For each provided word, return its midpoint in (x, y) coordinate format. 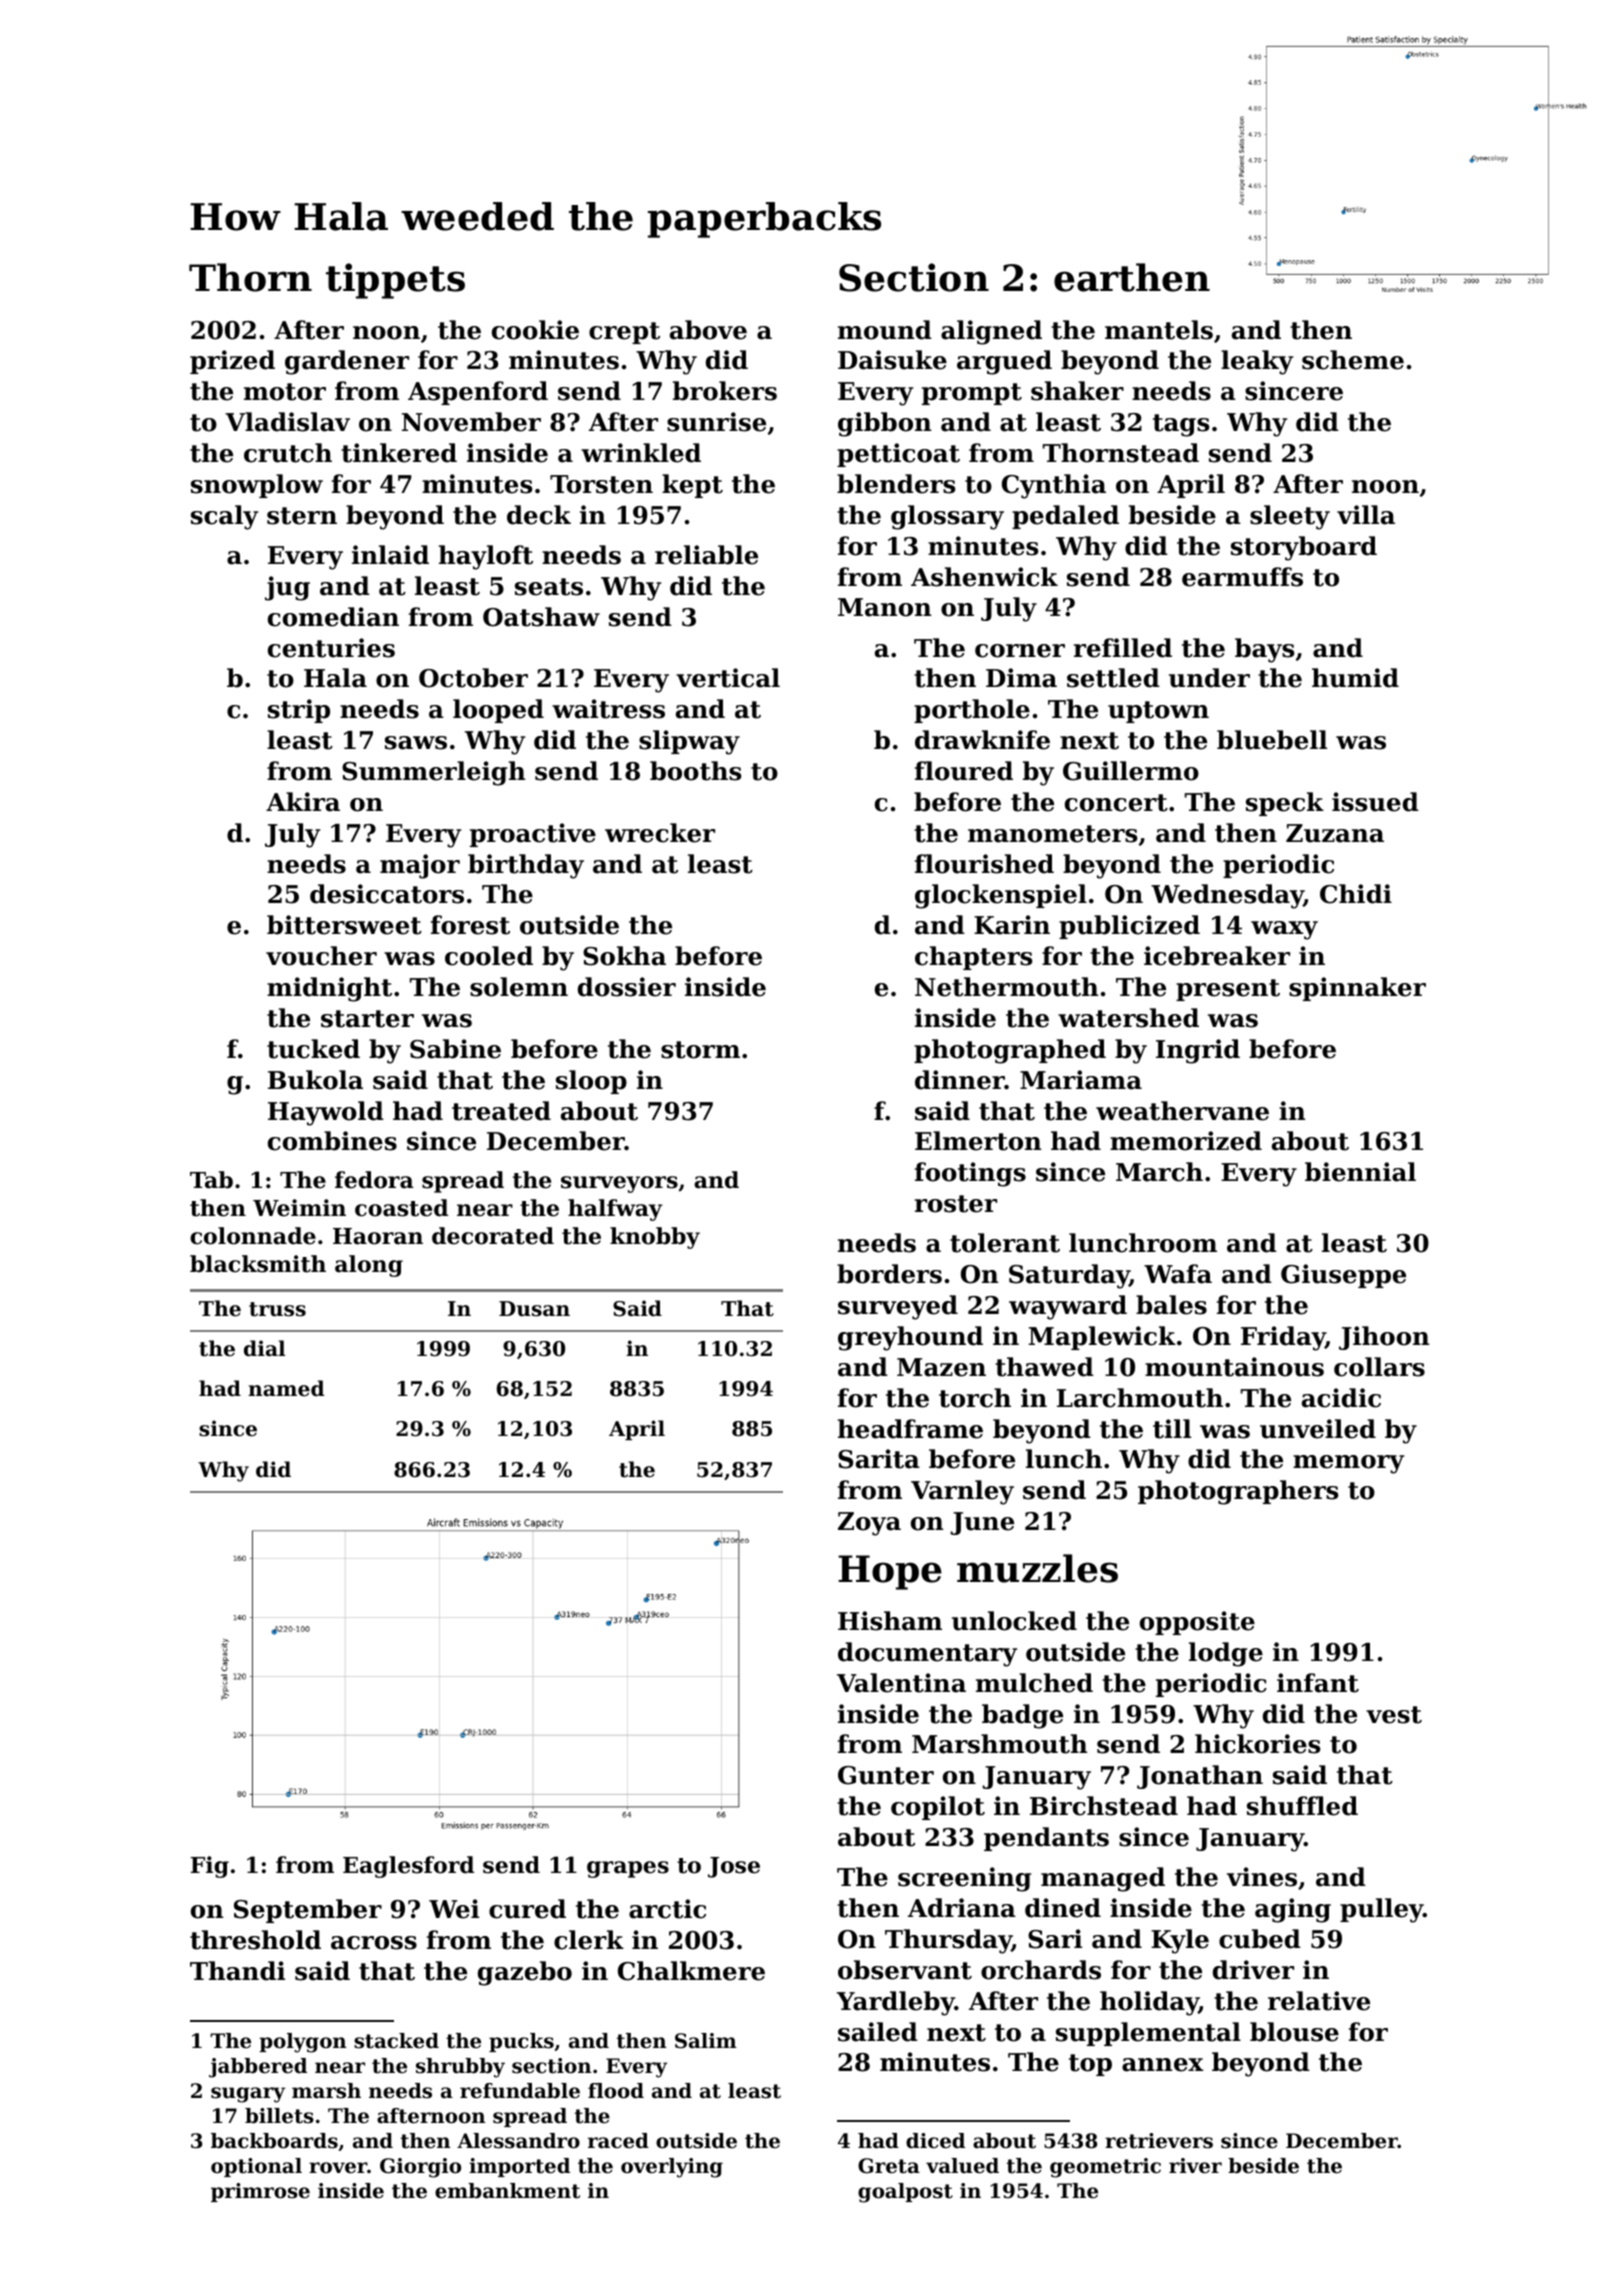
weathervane (1182, 1111)
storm (700, 1050)
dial (264, 1348)
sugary (248, 2095)
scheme (1353, 360)
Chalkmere (691, 1971)
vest (1394, 1715)
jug (287, 588)
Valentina (901, 1683)
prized (232, 362)
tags (1181, 425)
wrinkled (641, 453)
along (369, 1266)
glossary (947, 517)
